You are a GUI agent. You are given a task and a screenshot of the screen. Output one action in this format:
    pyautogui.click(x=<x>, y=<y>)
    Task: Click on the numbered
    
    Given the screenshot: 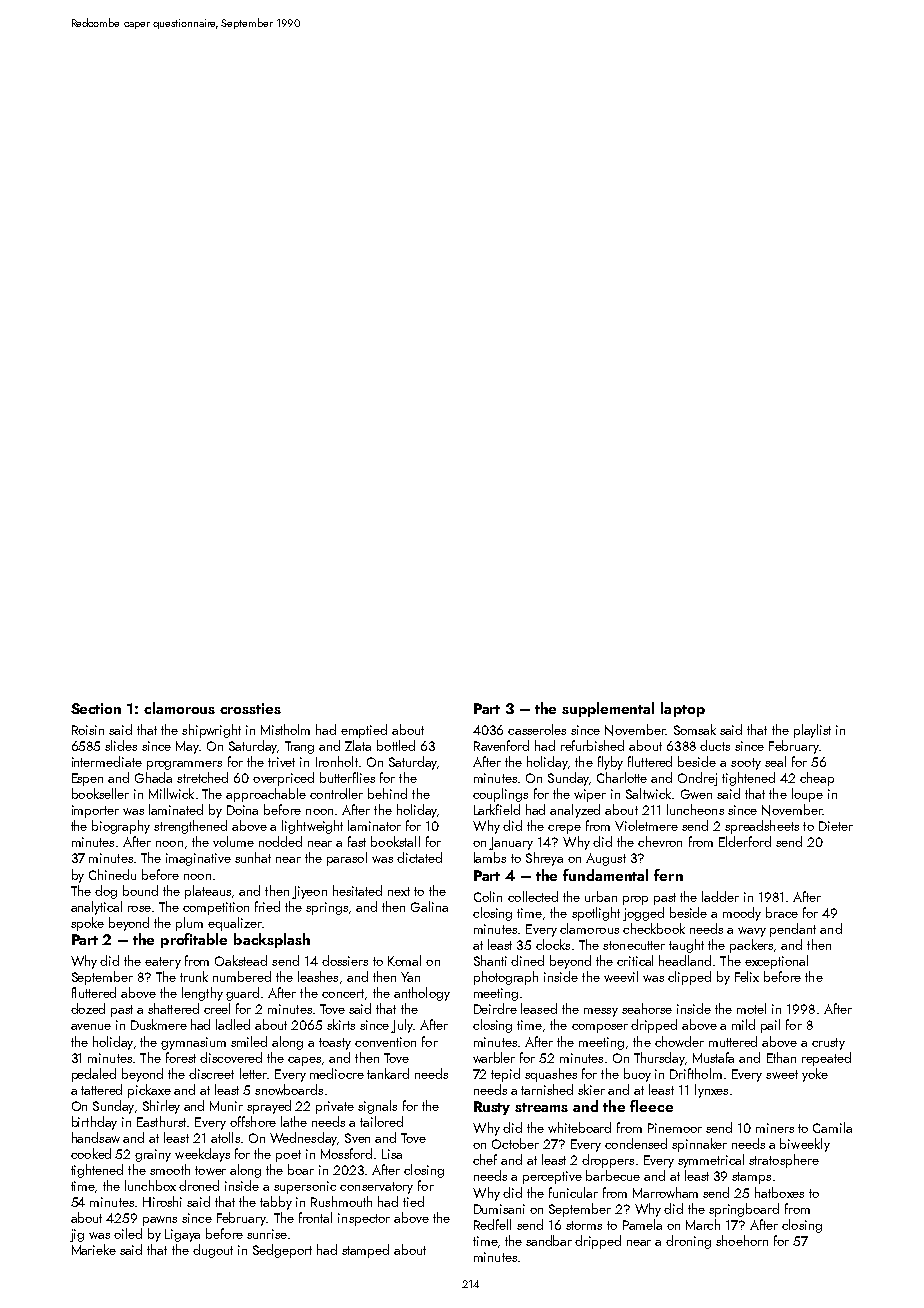 What is the action you would take?
    pyautogui.click(x=242, y=976)
